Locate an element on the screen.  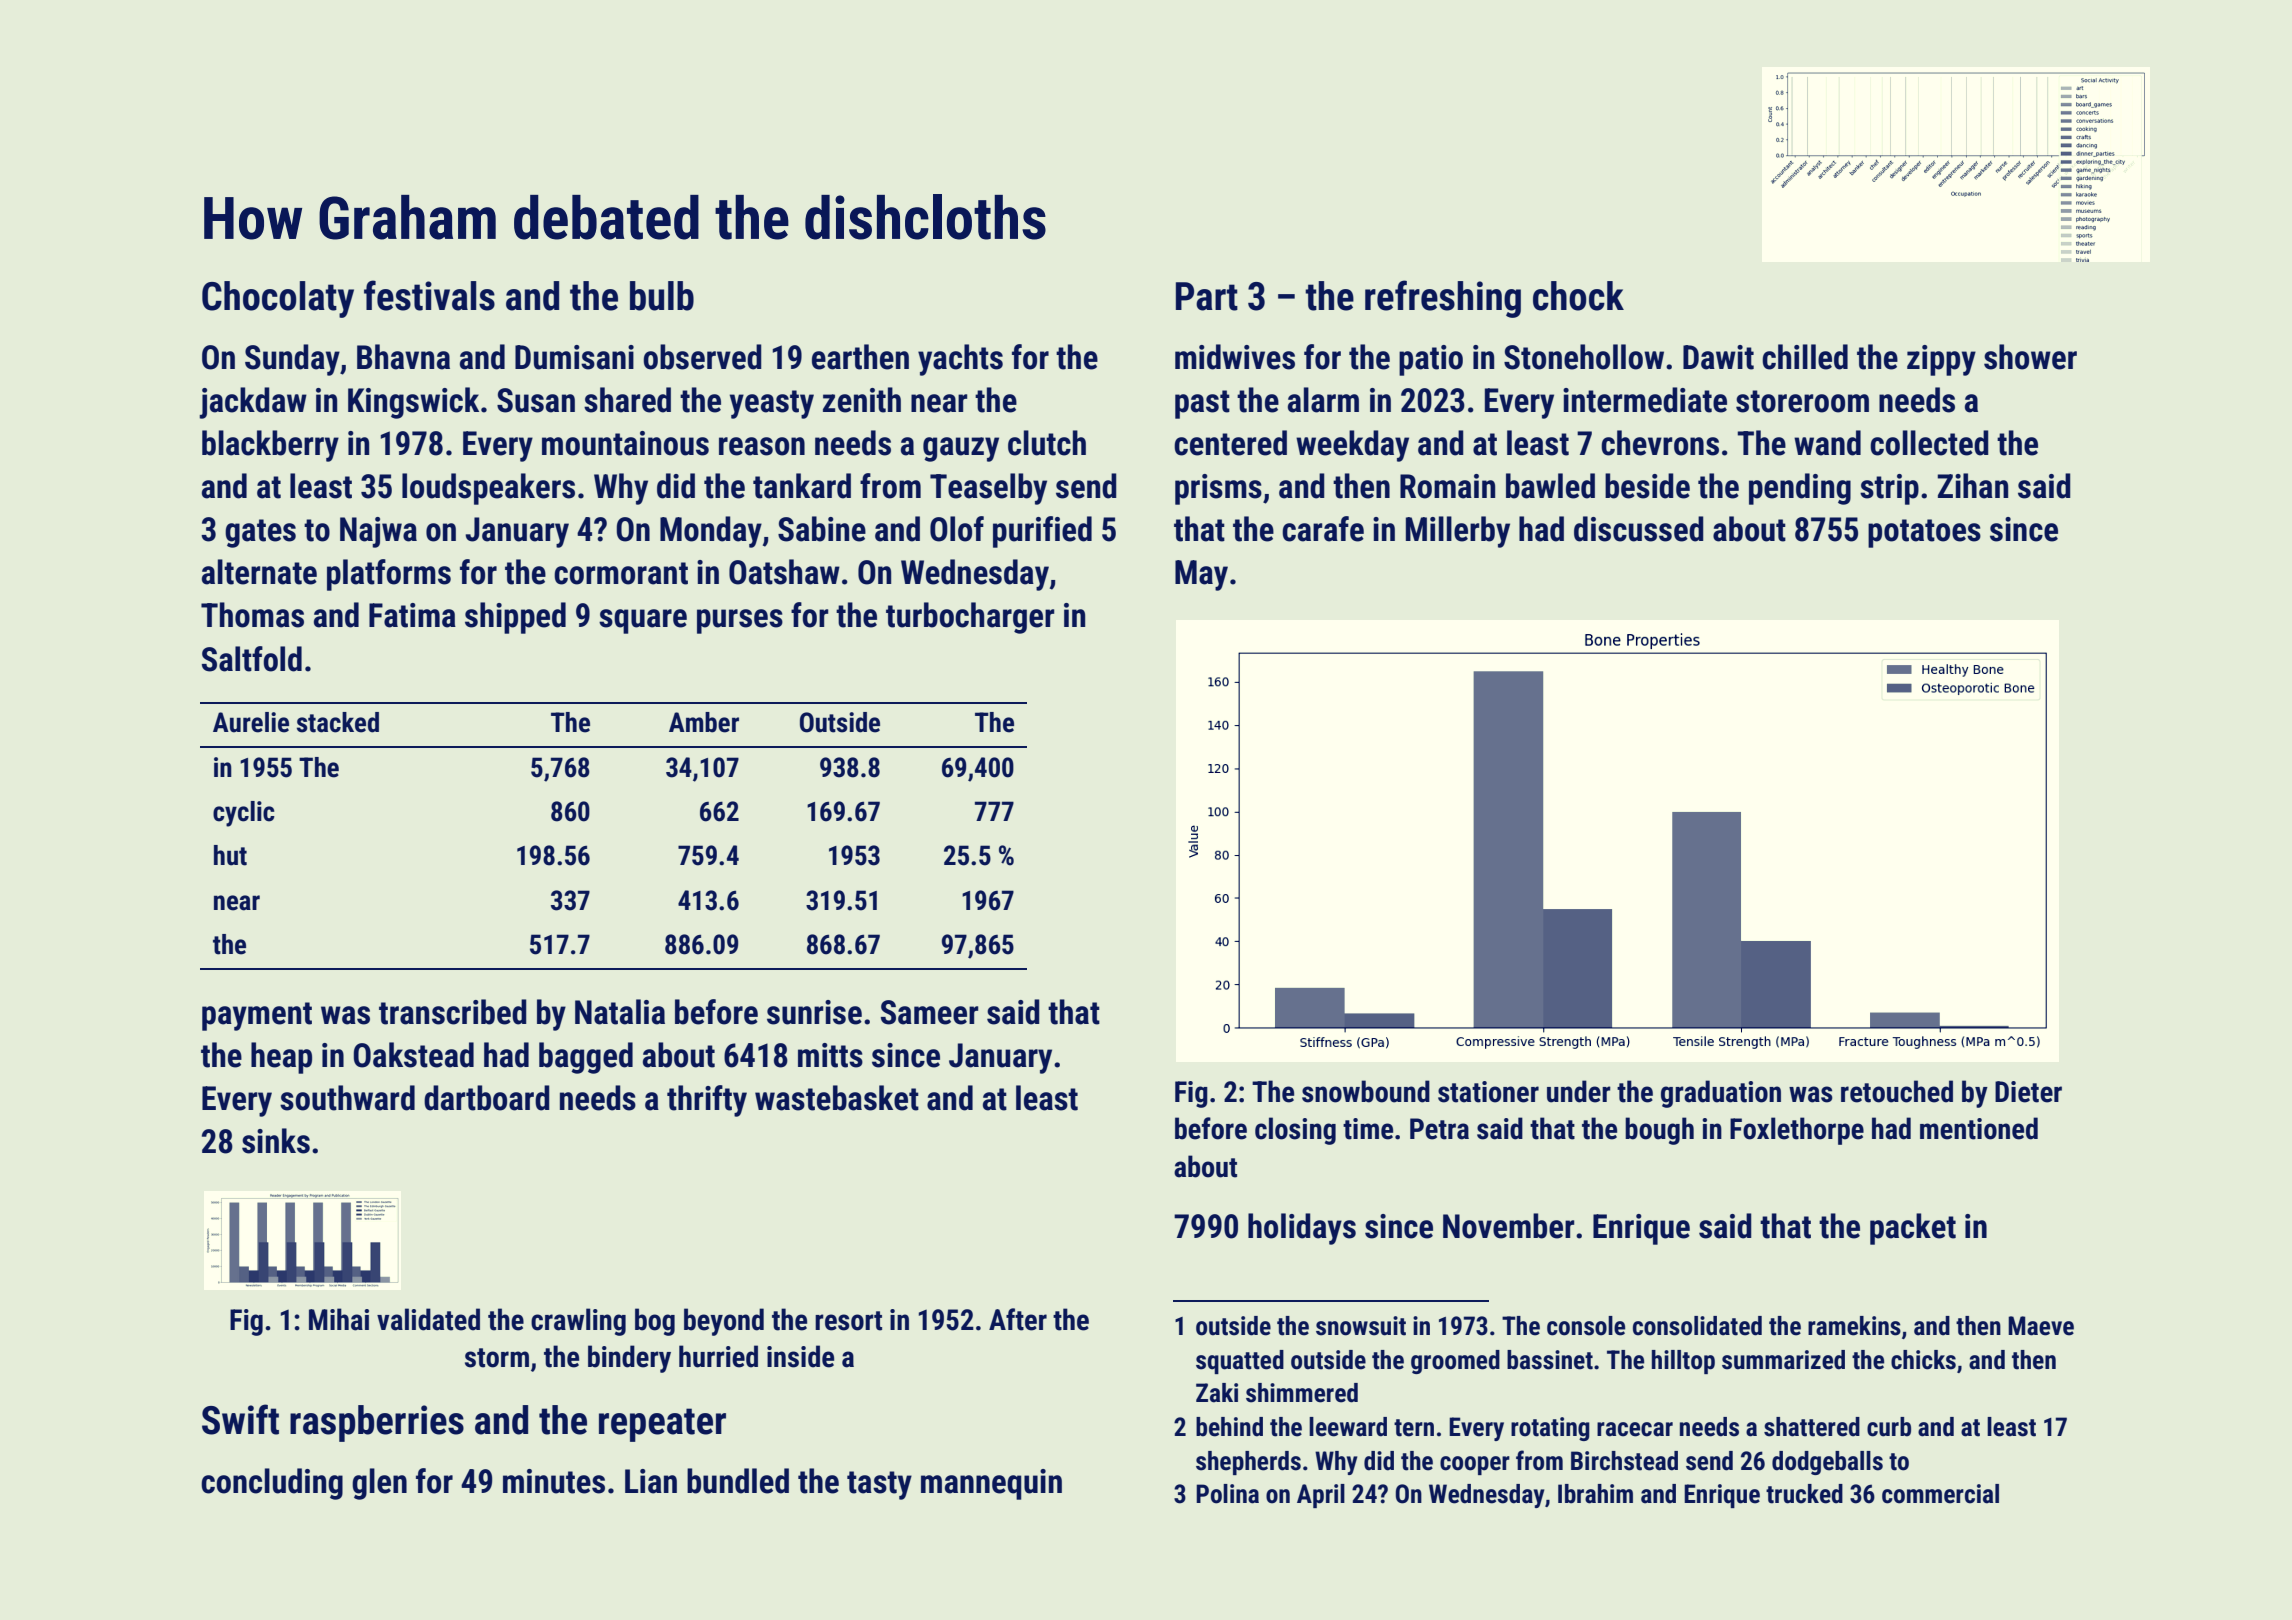
alarm is located at coordinates (1323, 400).
